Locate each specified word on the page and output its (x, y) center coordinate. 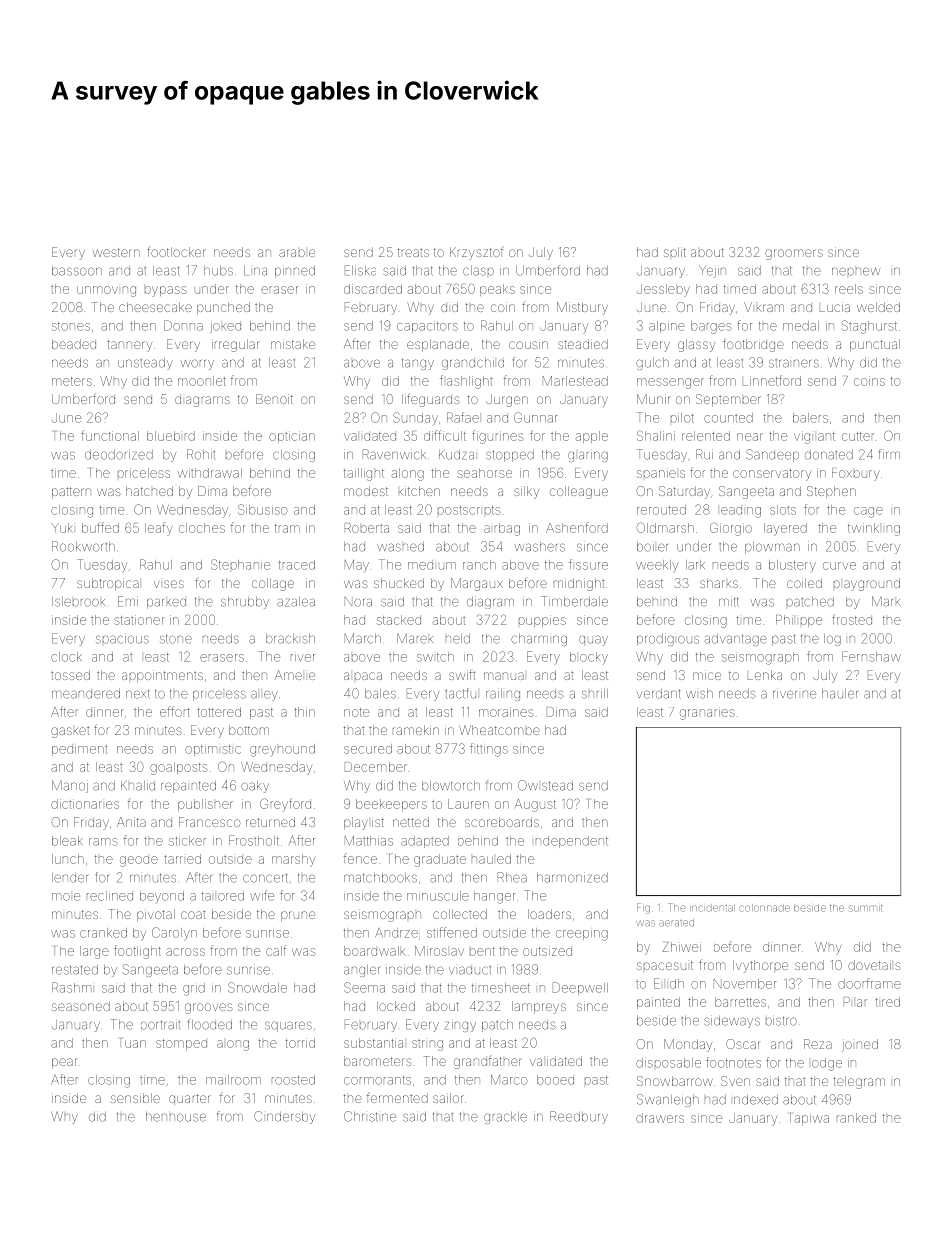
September (728, 400)
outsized (547, 951)
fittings (489, 750)
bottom (249, 730)
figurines (498, 437)
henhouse (176, 1117)
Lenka (765, 675)
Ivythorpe (760, 966)
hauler (840, 694)
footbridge (753, 345)
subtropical (108, 584)
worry (197, 364)
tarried (182, 859)
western (116, 252)
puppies (542, 621)
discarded (373, 289)
